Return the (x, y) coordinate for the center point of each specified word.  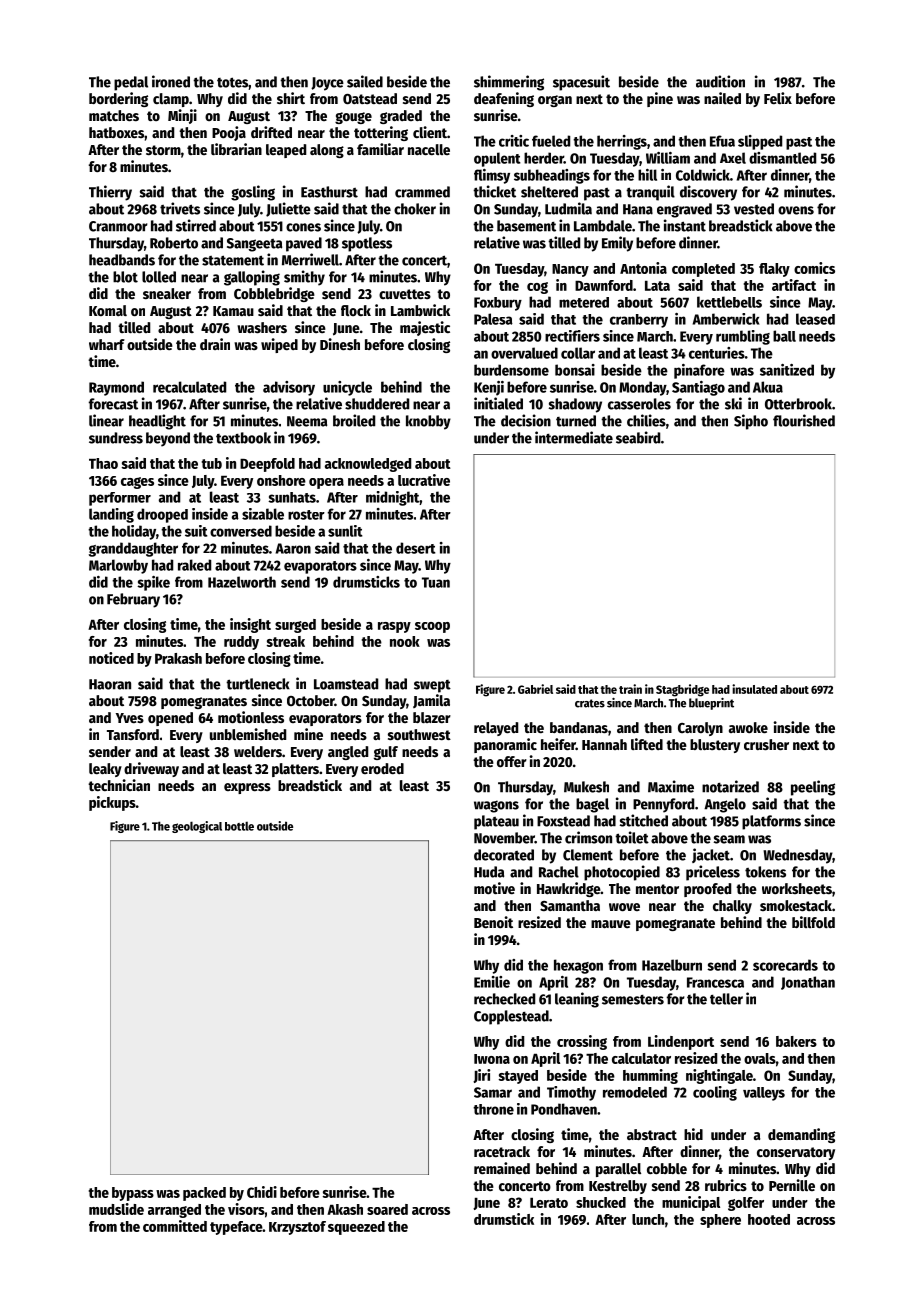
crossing (582, 1042)
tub (212, 463)
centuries (717, 353)
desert (416, 548)
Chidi (262, 1192)
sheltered (549, 192)
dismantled (782, 158)
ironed (171, 81)
